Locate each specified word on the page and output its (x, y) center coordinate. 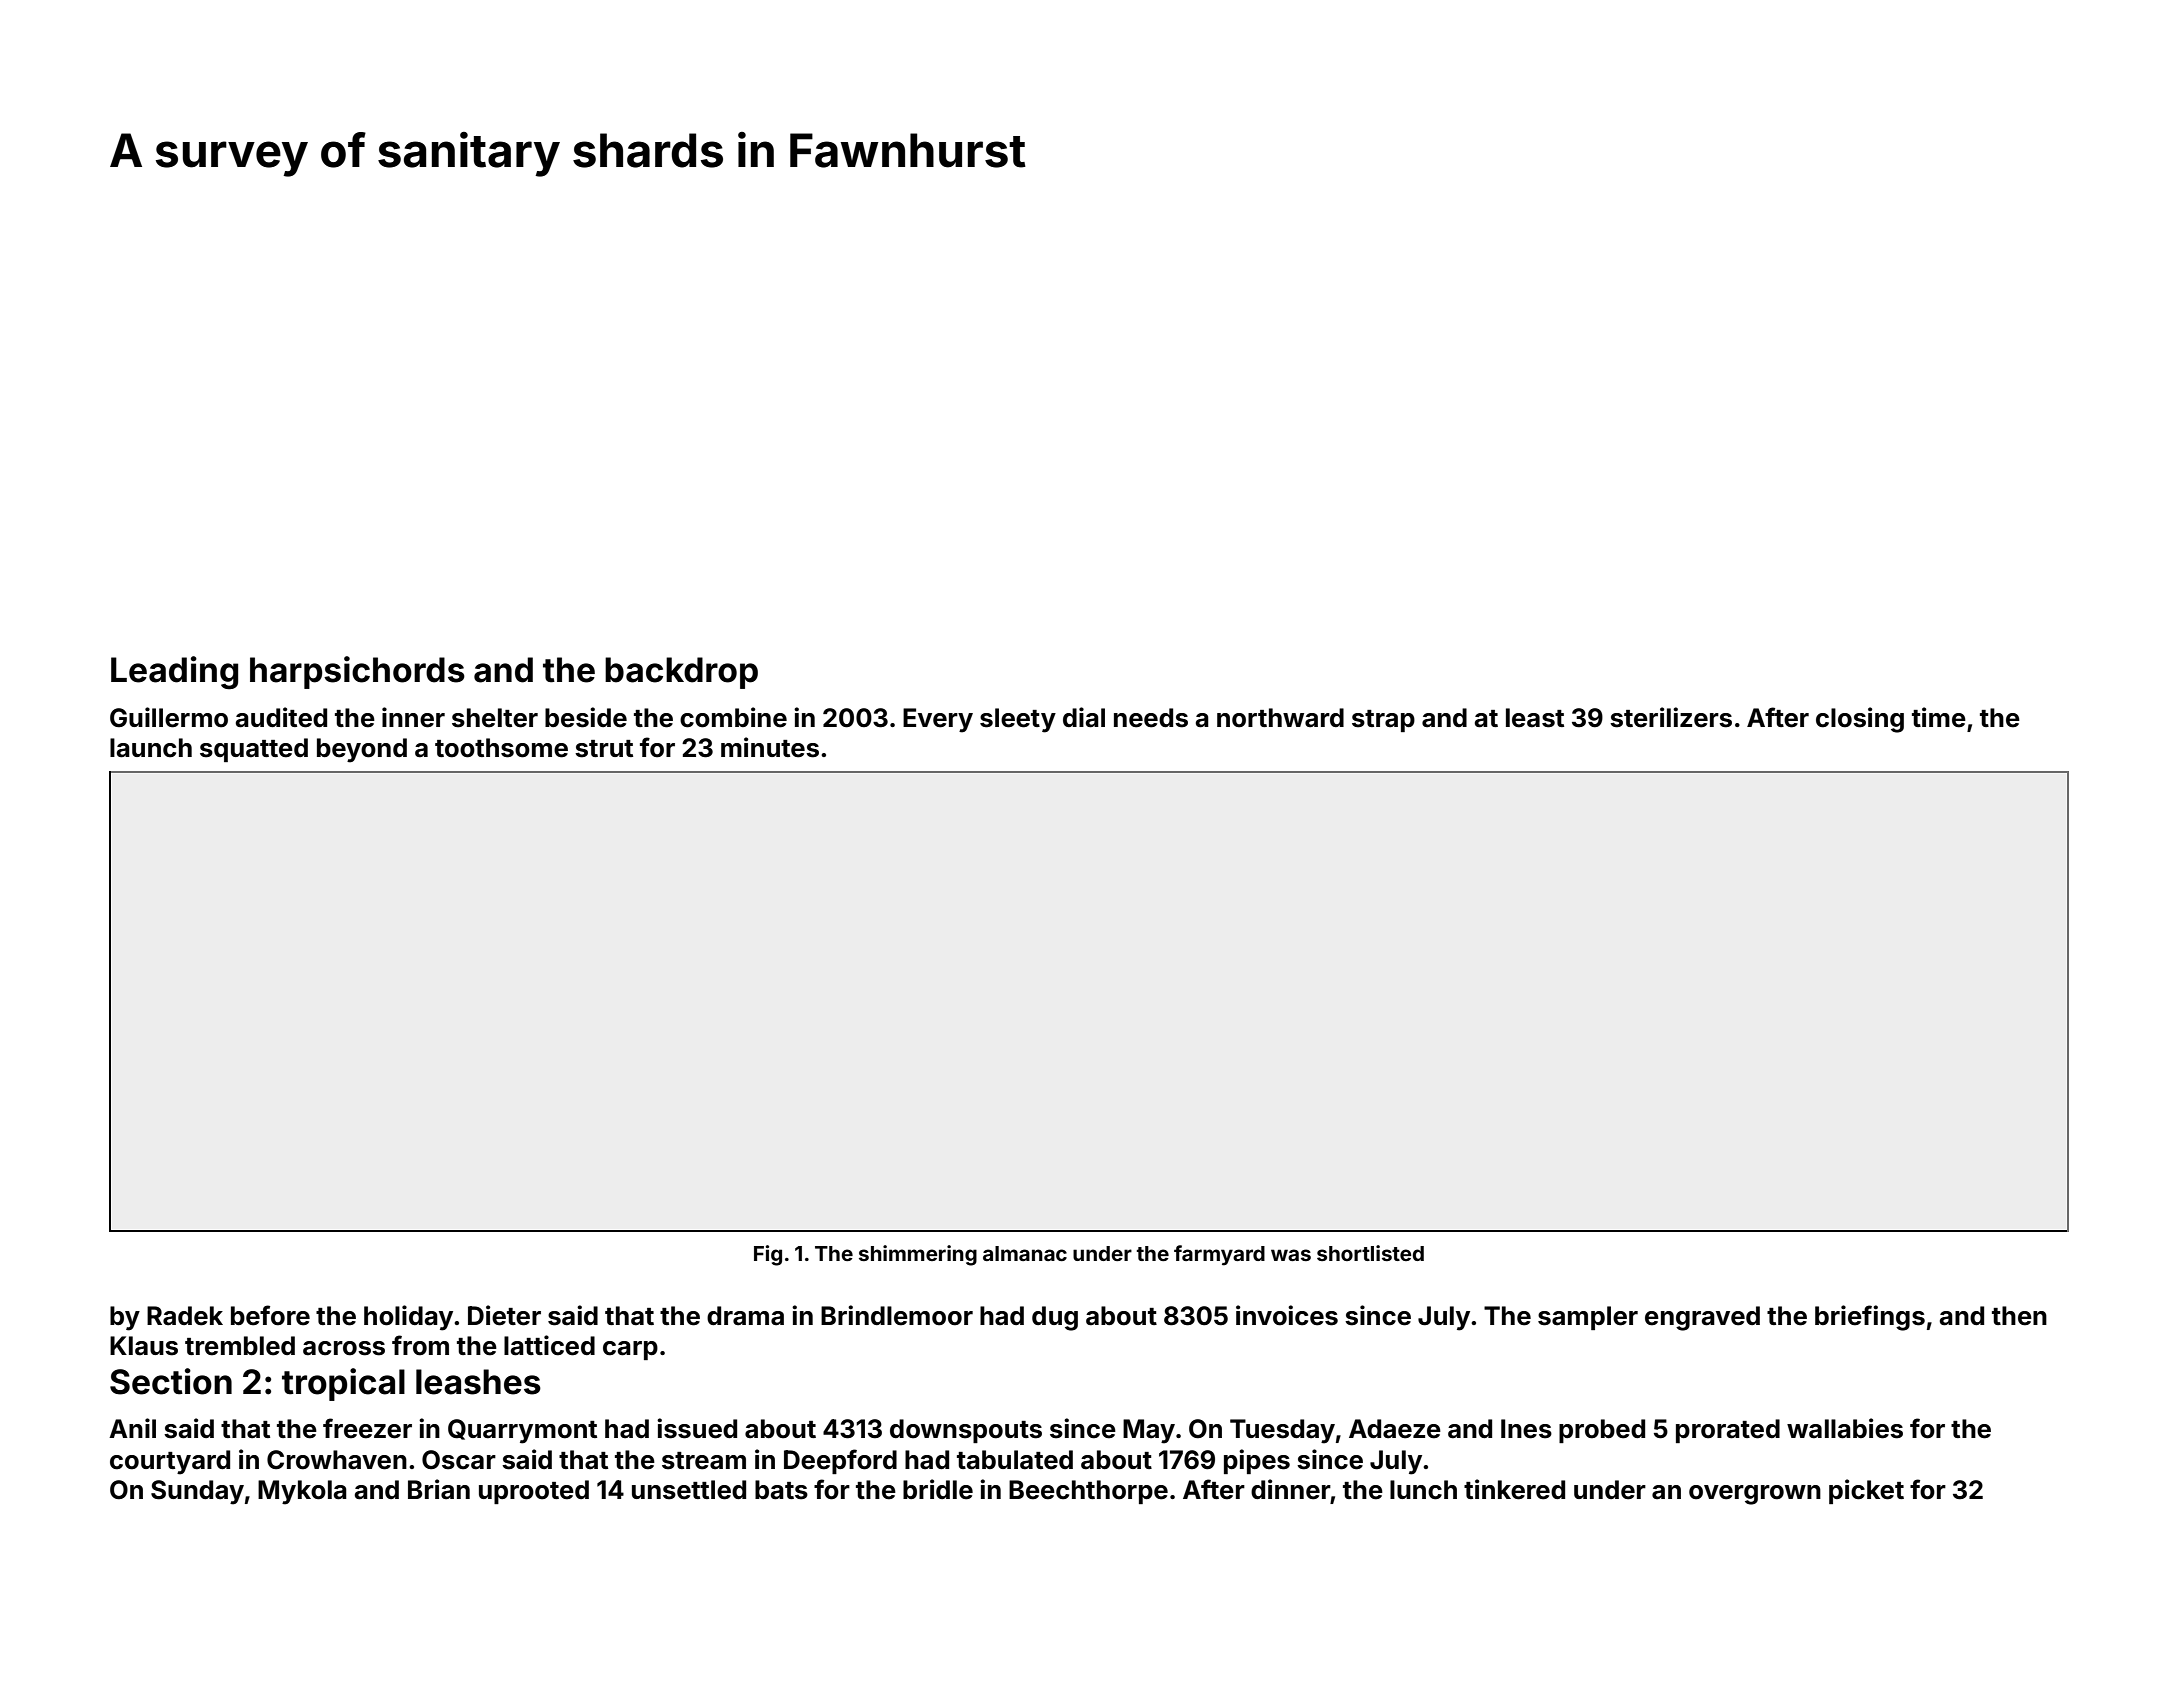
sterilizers (1671, 717)
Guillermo (169, 717)
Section (171, 1381)
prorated (1728, 1431)
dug (1055, 1318)
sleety (1018, 720)
